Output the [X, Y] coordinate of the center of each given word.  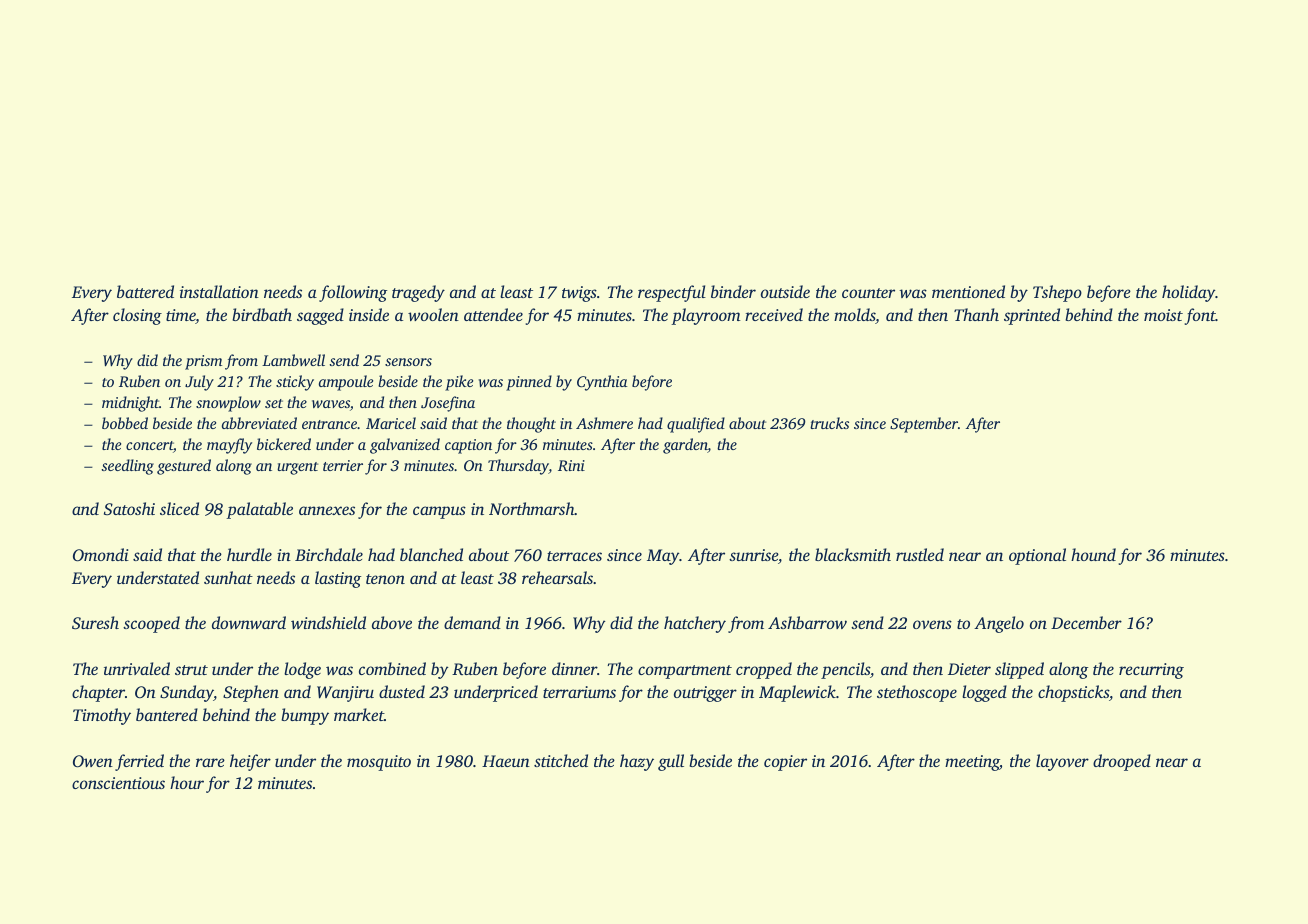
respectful [672, 293]
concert [150, 447]
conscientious [118, 783]
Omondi [101, 555]
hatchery [695, 624]
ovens [932, 624]
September [924, 425]
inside [369, 314]
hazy [637, 762]
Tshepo [1057, 293]
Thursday [518, 467]
